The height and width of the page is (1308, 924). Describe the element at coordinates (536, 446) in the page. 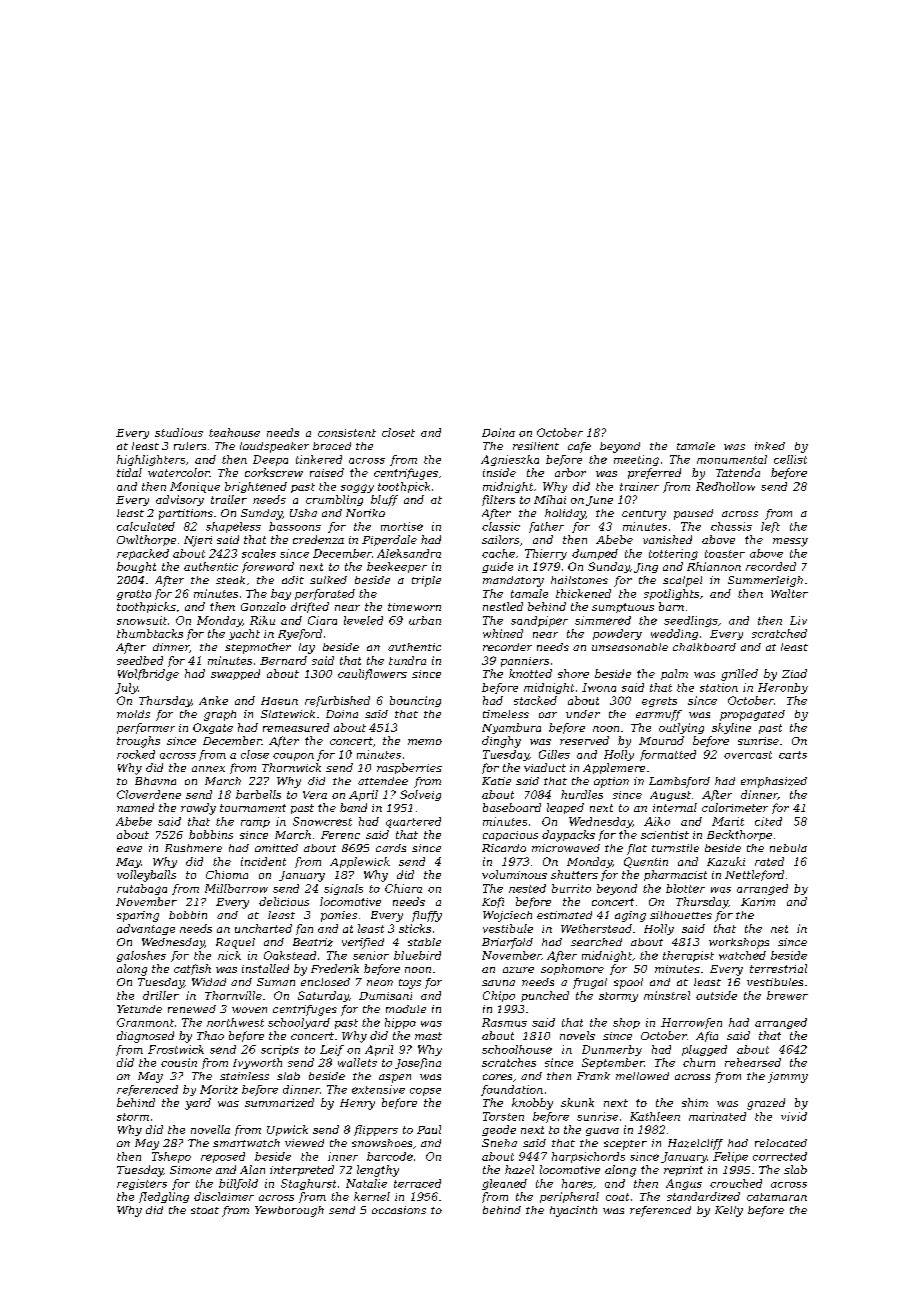

I see `resilient` at that location.
